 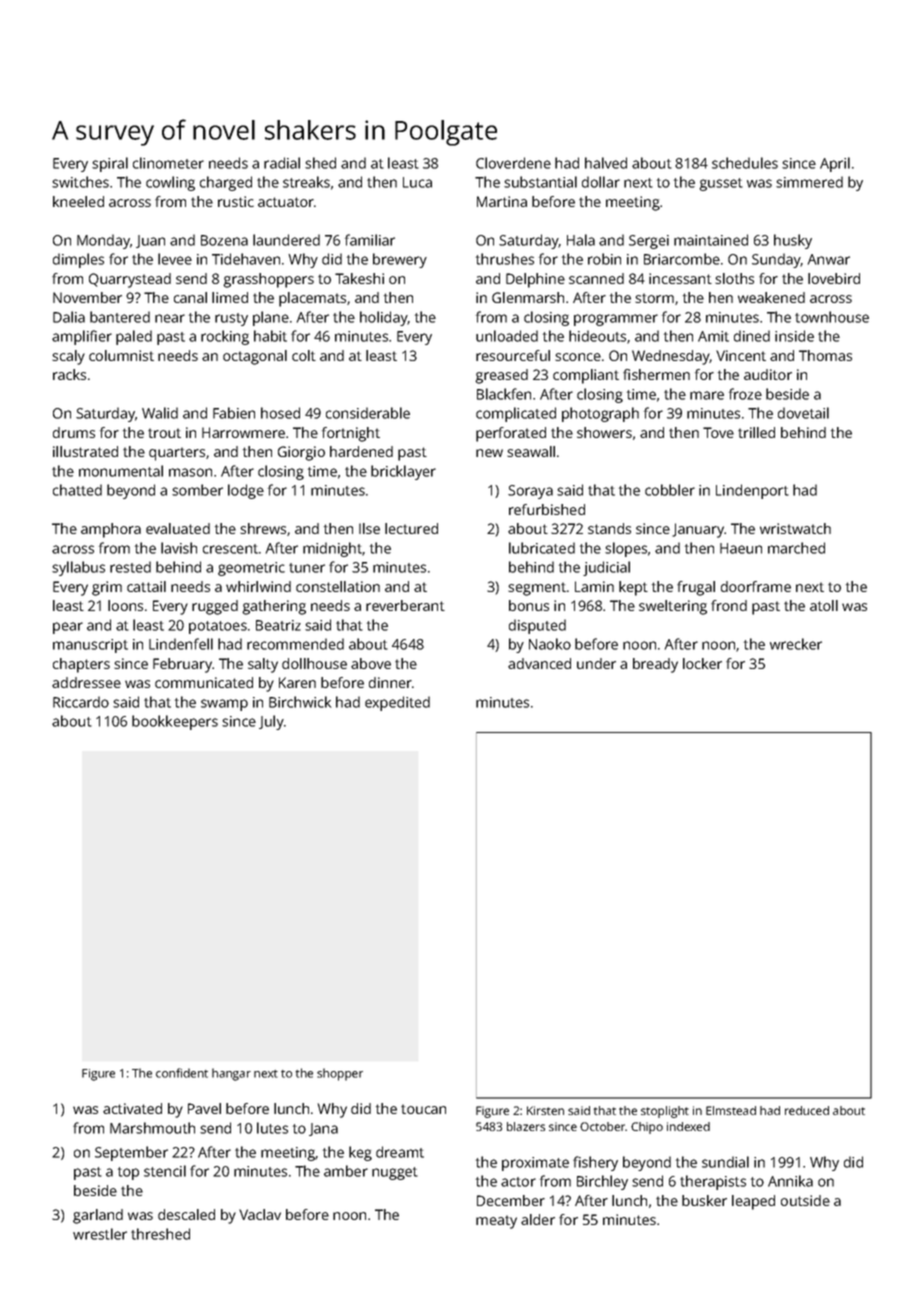 What do you see at coordinates (729, 605) in the screenshot?
I see `frond` at bounding box center [729, 605].
